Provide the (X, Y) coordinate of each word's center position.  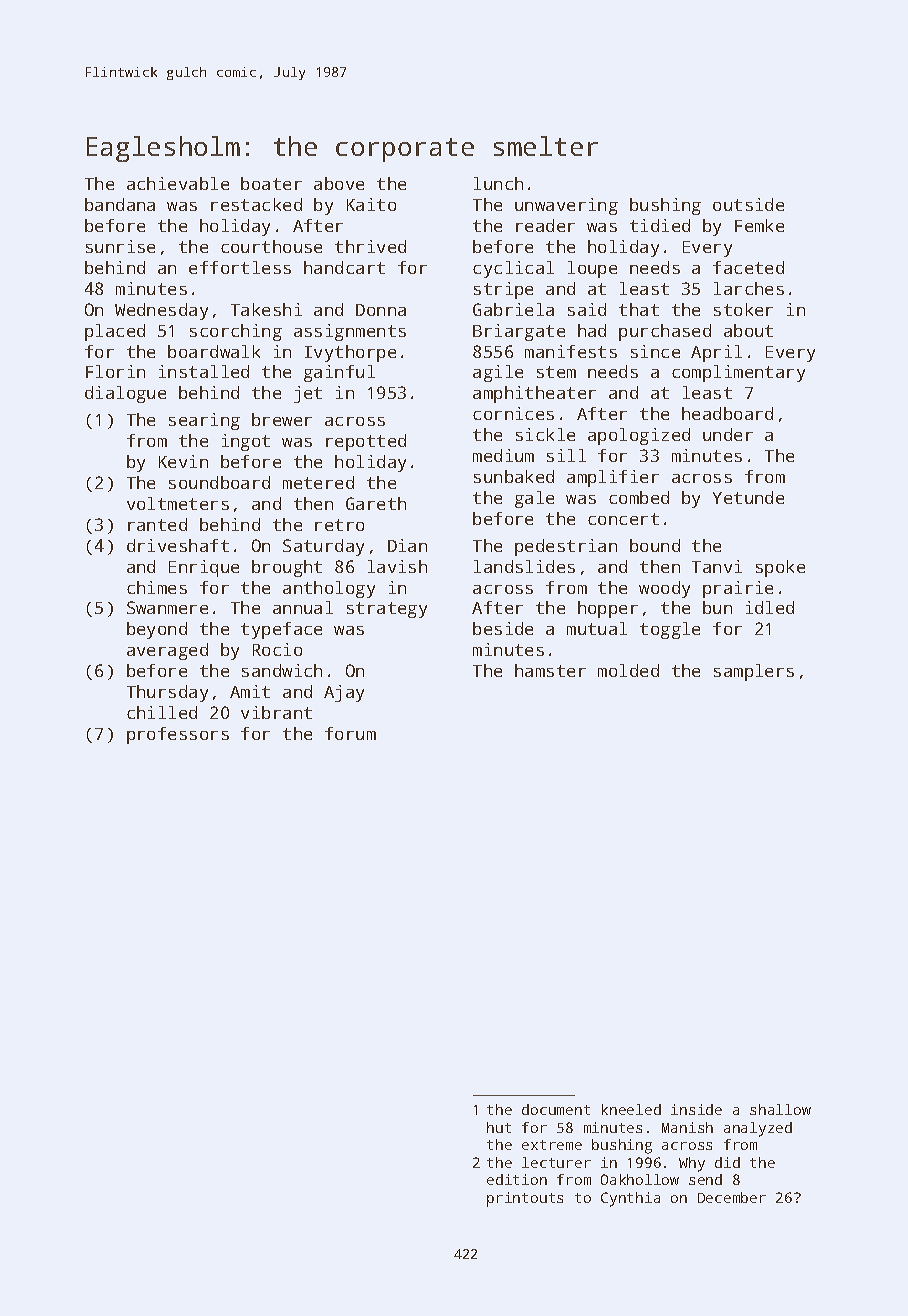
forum (350, 733)
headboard (727, 413)
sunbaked (514, 476)
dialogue (125, 394)
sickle (545, 434)
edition (517, 1179)
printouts (525, 1199)
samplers (754, 672)
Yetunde (748, 497)
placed (115, 332)
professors (178, 735)
